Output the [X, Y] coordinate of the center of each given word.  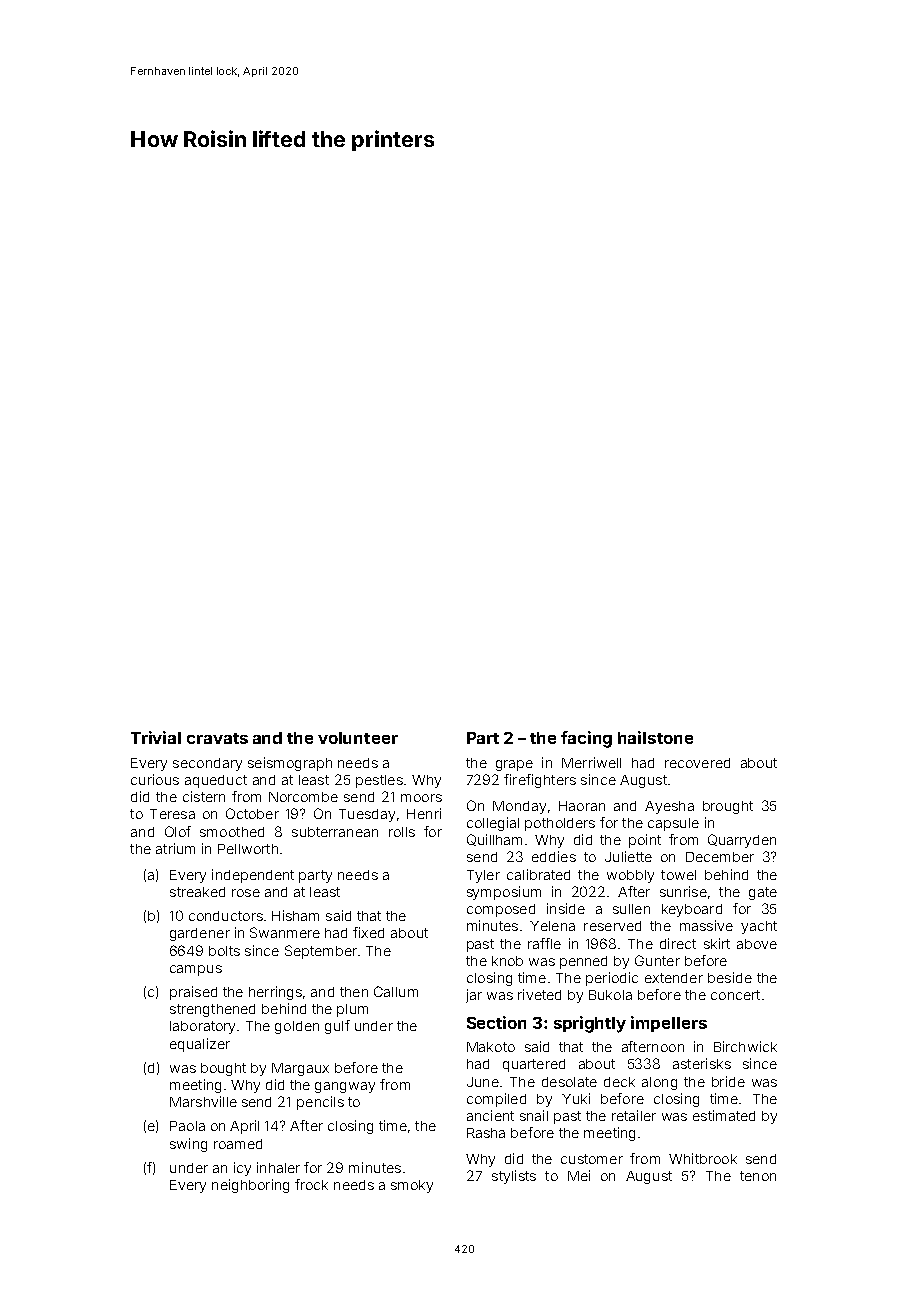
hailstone [655, 737]
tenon [758, 1176]
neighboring [250, 1186]
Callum [396, 991]
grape [514, 765]
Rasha [486, 1133]
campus [196, 970]
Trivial [156, 737]
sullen [631, 909]
